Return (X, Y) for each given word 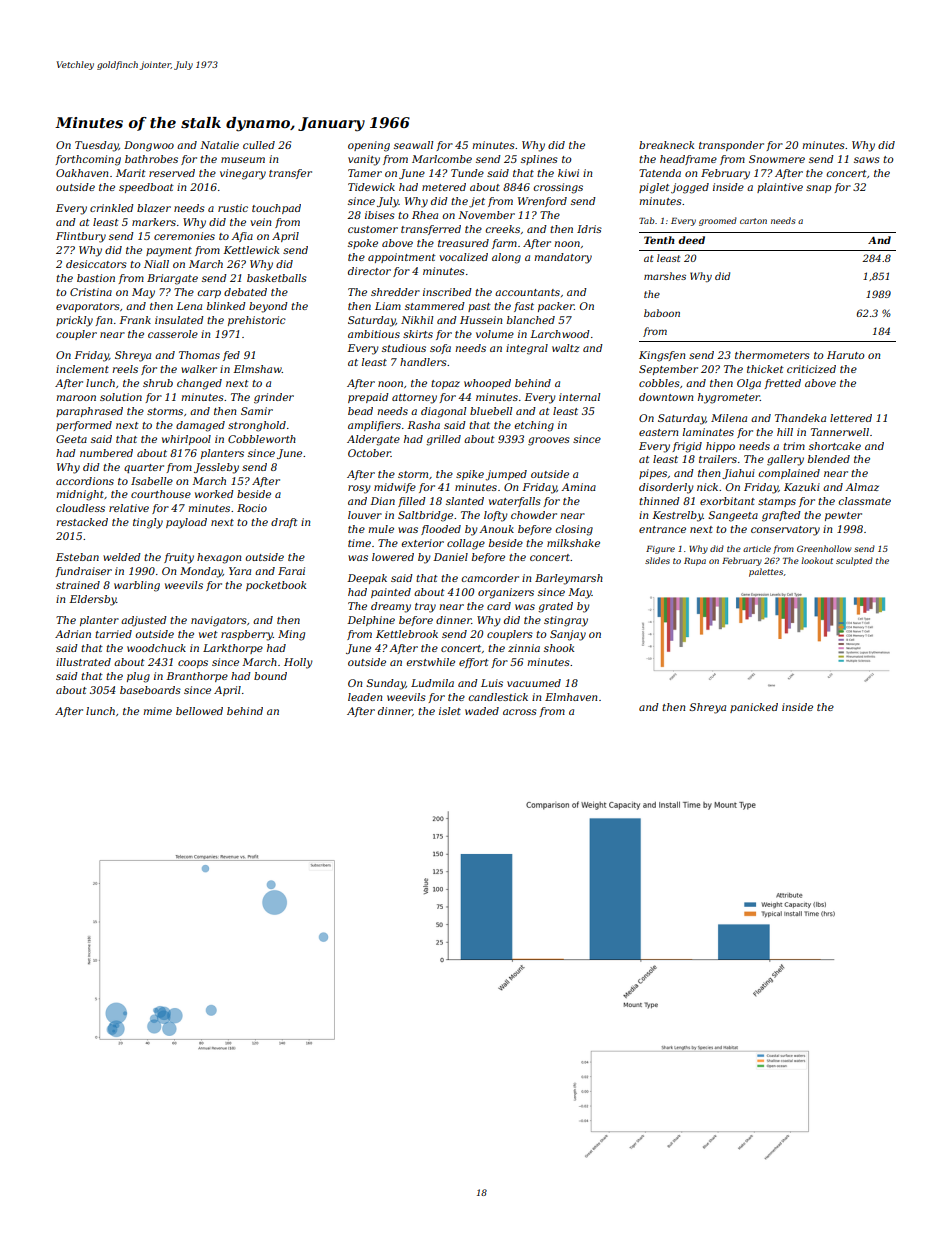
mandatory (563, 258)
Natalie (219, 145)
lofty (496, 516)
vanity (364, 160)
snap (818, 189)
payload (186, 523)
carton (753, 221)
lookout (817, 560)
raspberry (247, 635)
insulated (179, 320)
